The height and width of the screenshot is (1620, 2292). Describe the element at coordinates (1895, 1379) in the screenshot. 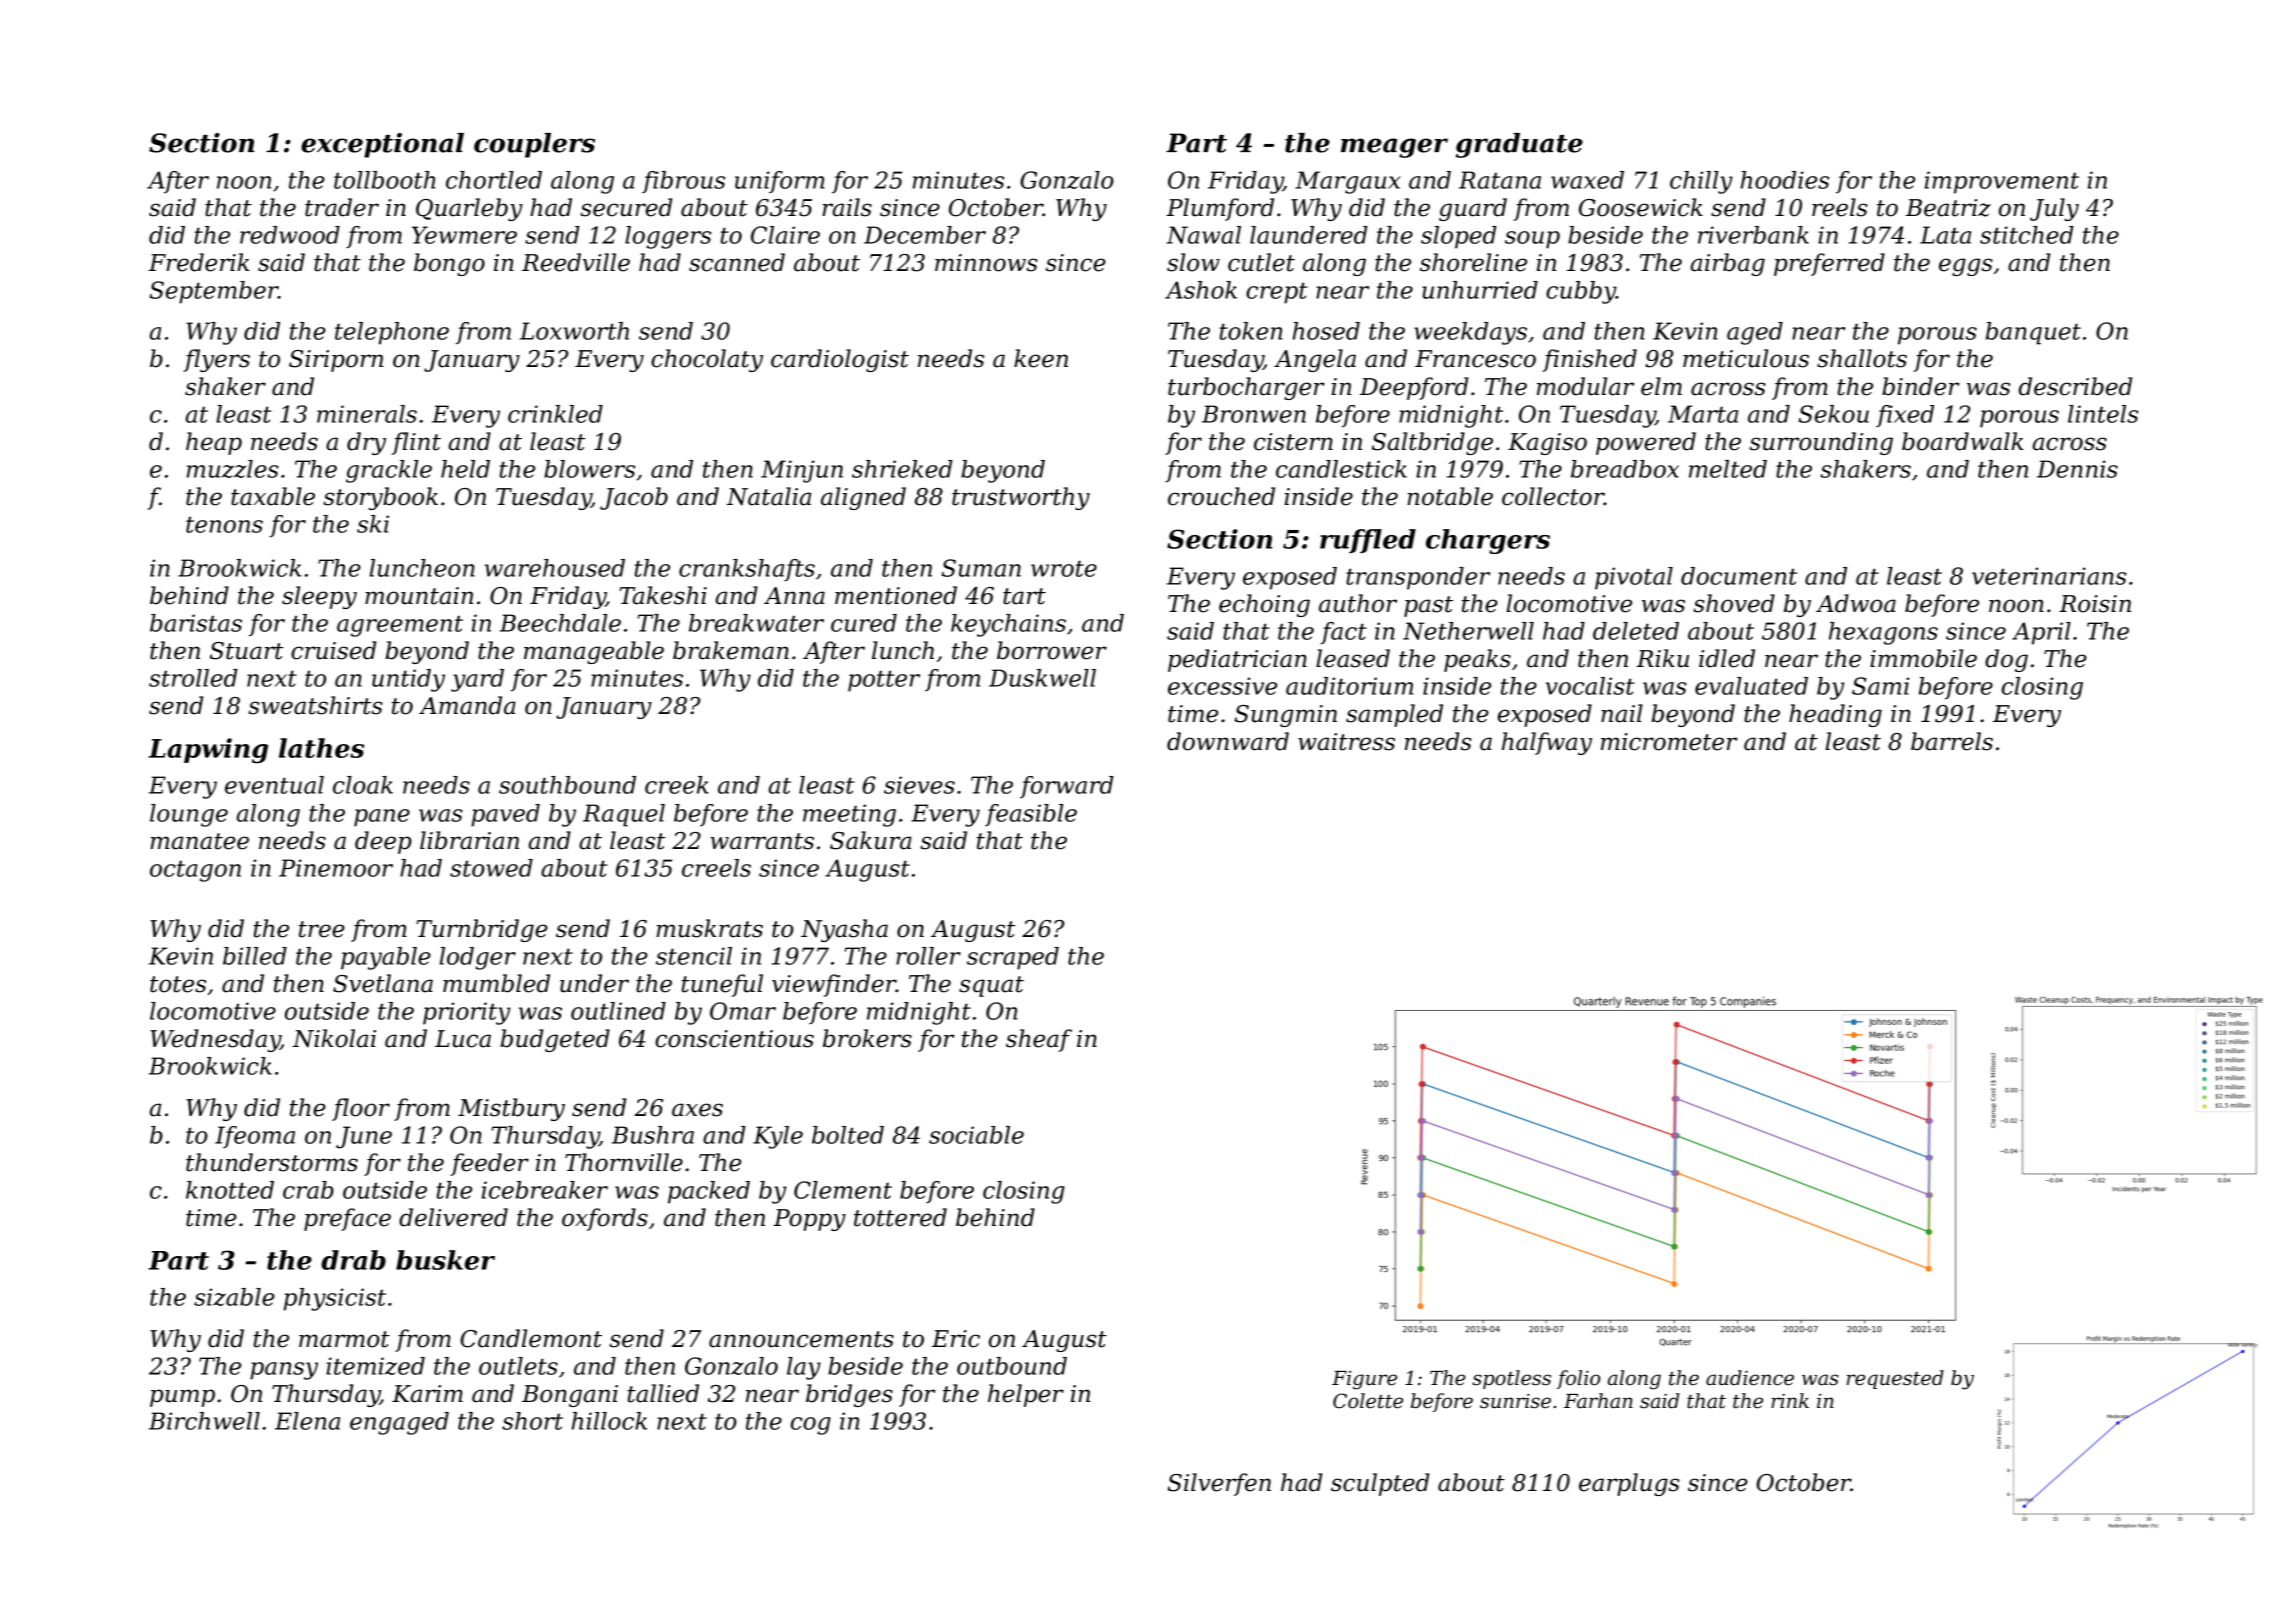

I see `requested` at that location.
